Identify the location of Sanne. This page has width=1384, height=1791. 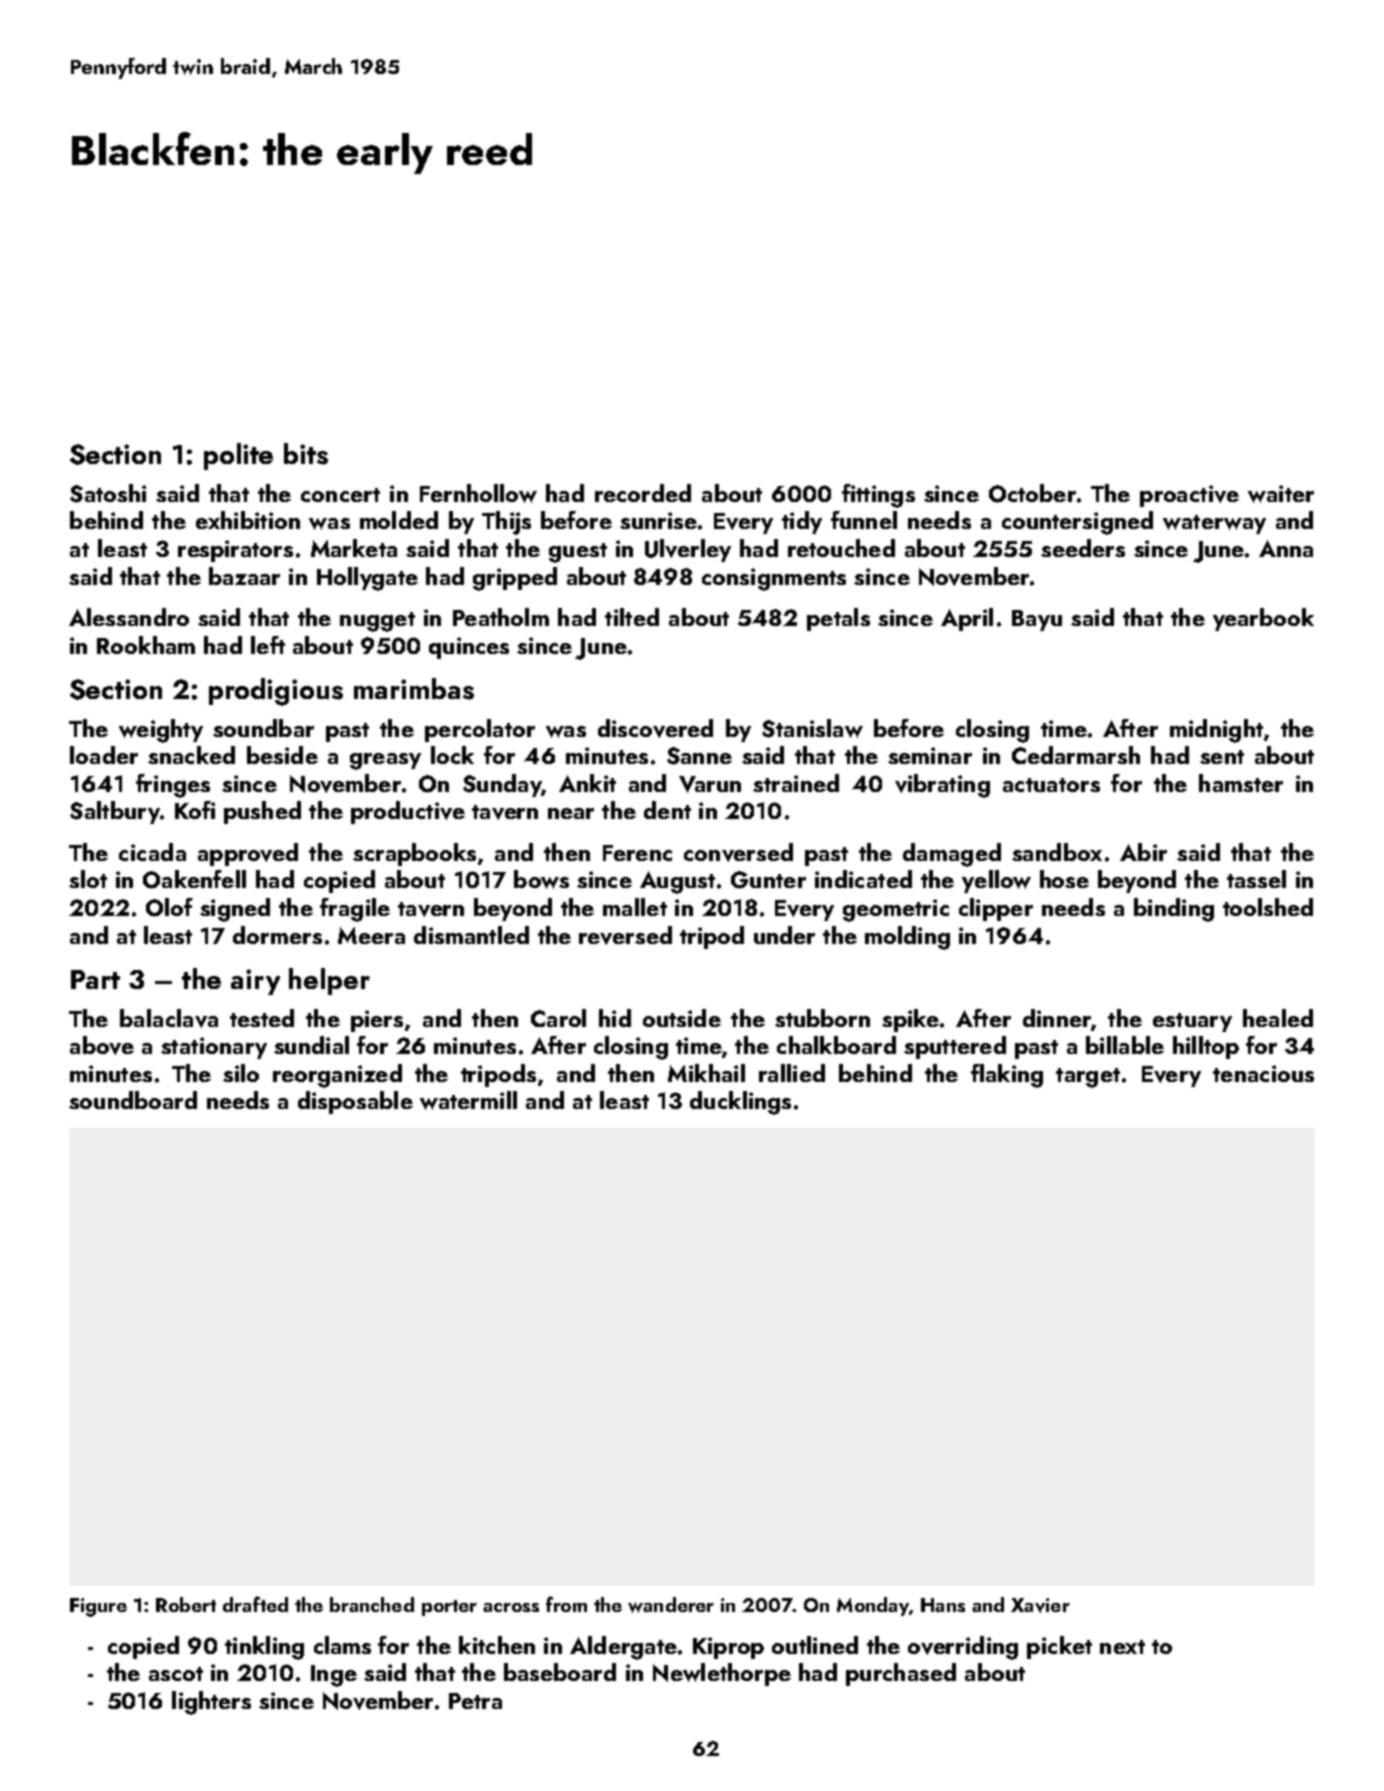
(699, 756).
